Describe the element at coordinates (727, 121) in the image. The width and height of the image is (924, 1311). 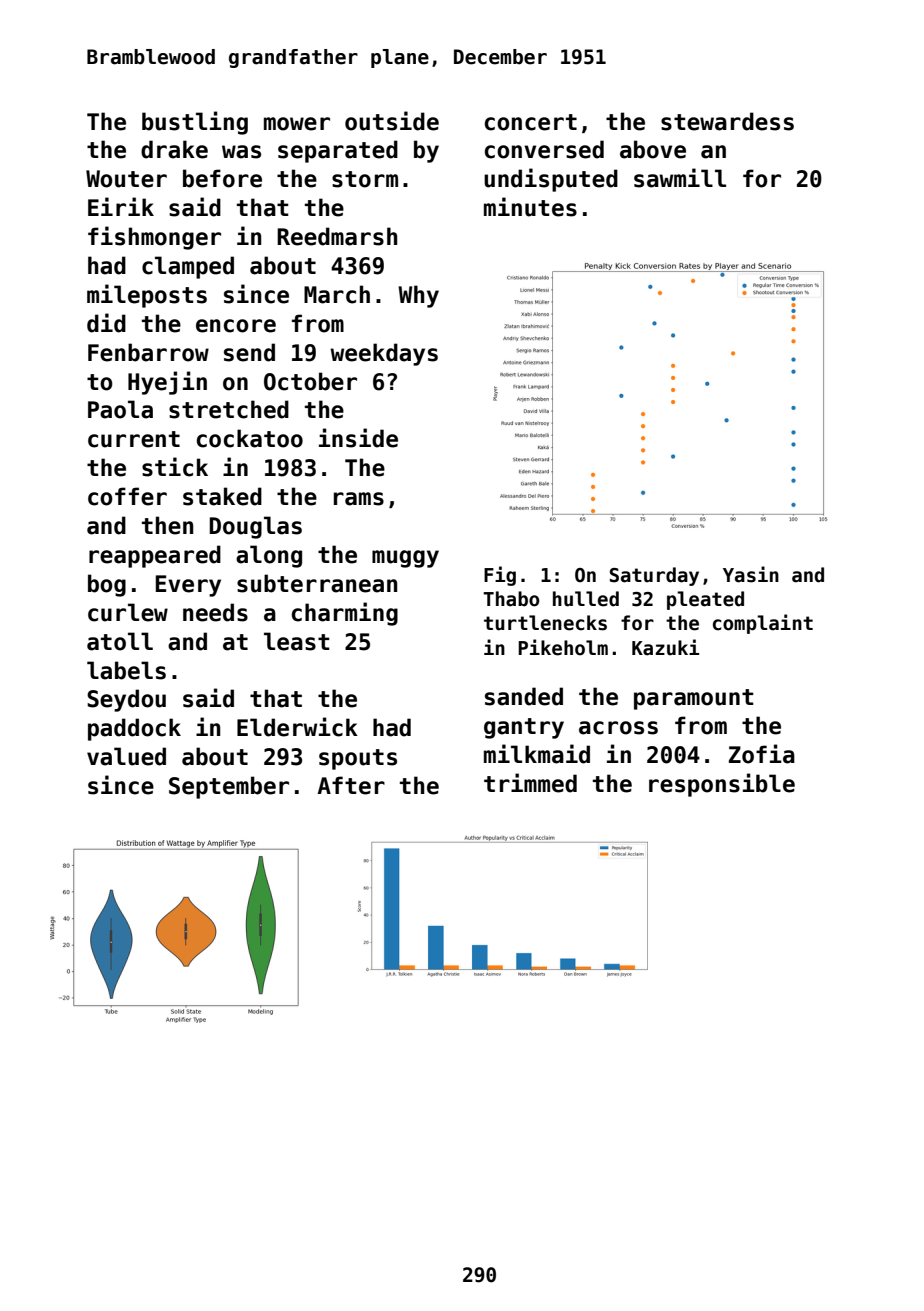
I see `stewardess` at that location.
